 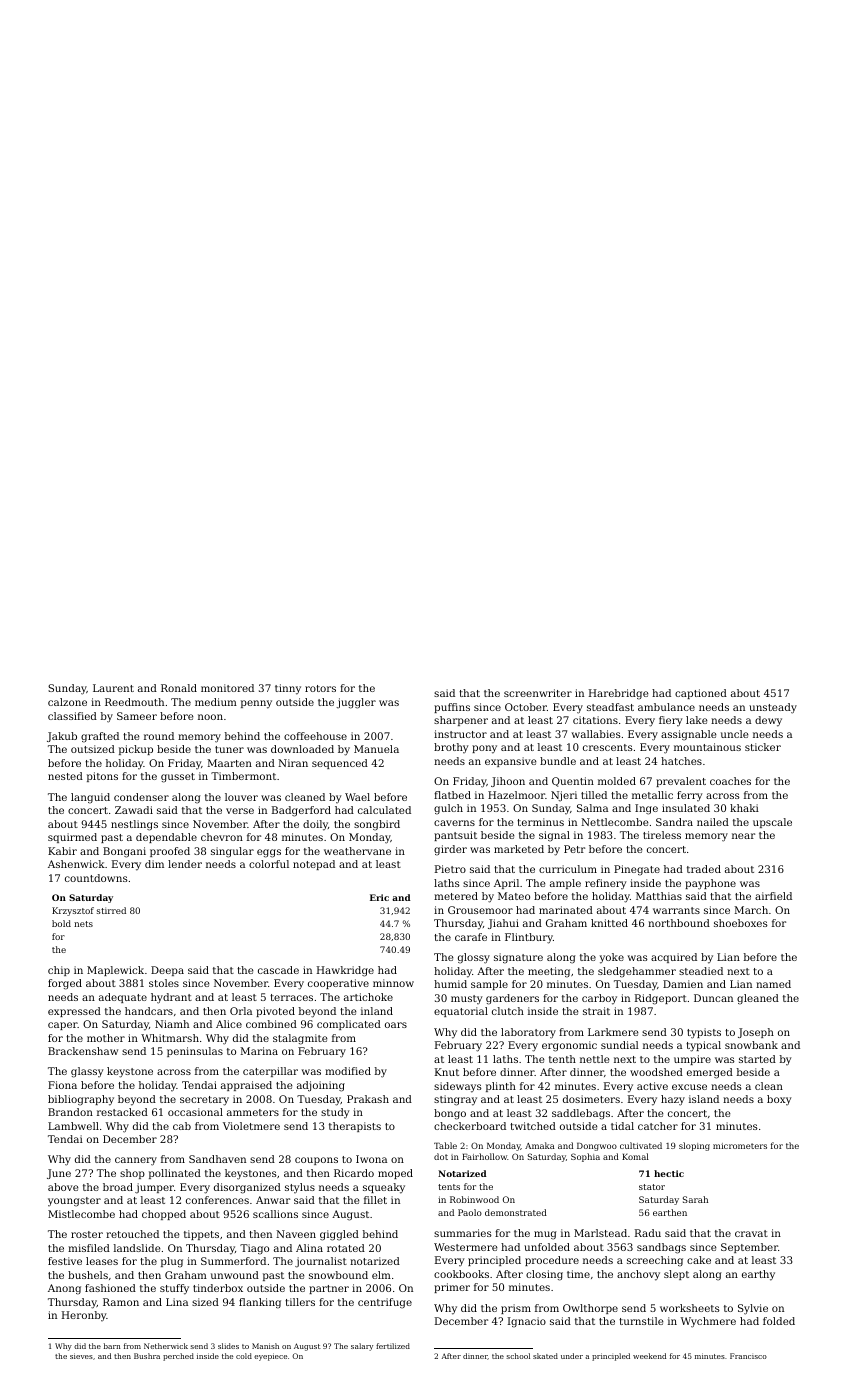 I want to click on salary, so click(x=362, y=1347).
